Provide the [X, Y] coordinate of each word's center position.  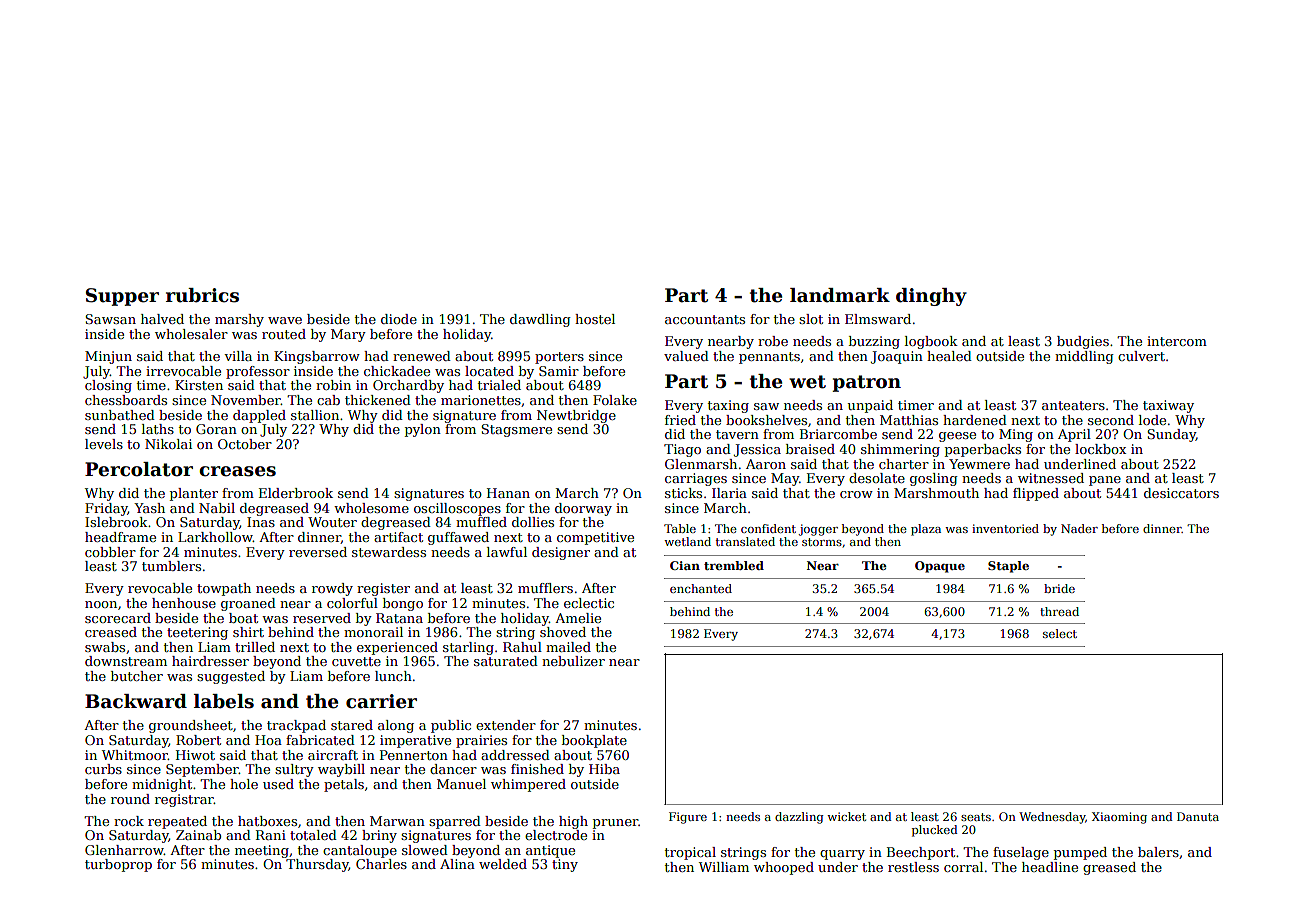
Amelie [578, 618]
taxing [728, 406]
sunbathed [120, 415]
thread [1059, 611]
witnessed [1051, 478]
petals [344, 785]
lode [1152, 420]
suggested [231, 677]
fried [680, 420]
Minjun [108, 357]
